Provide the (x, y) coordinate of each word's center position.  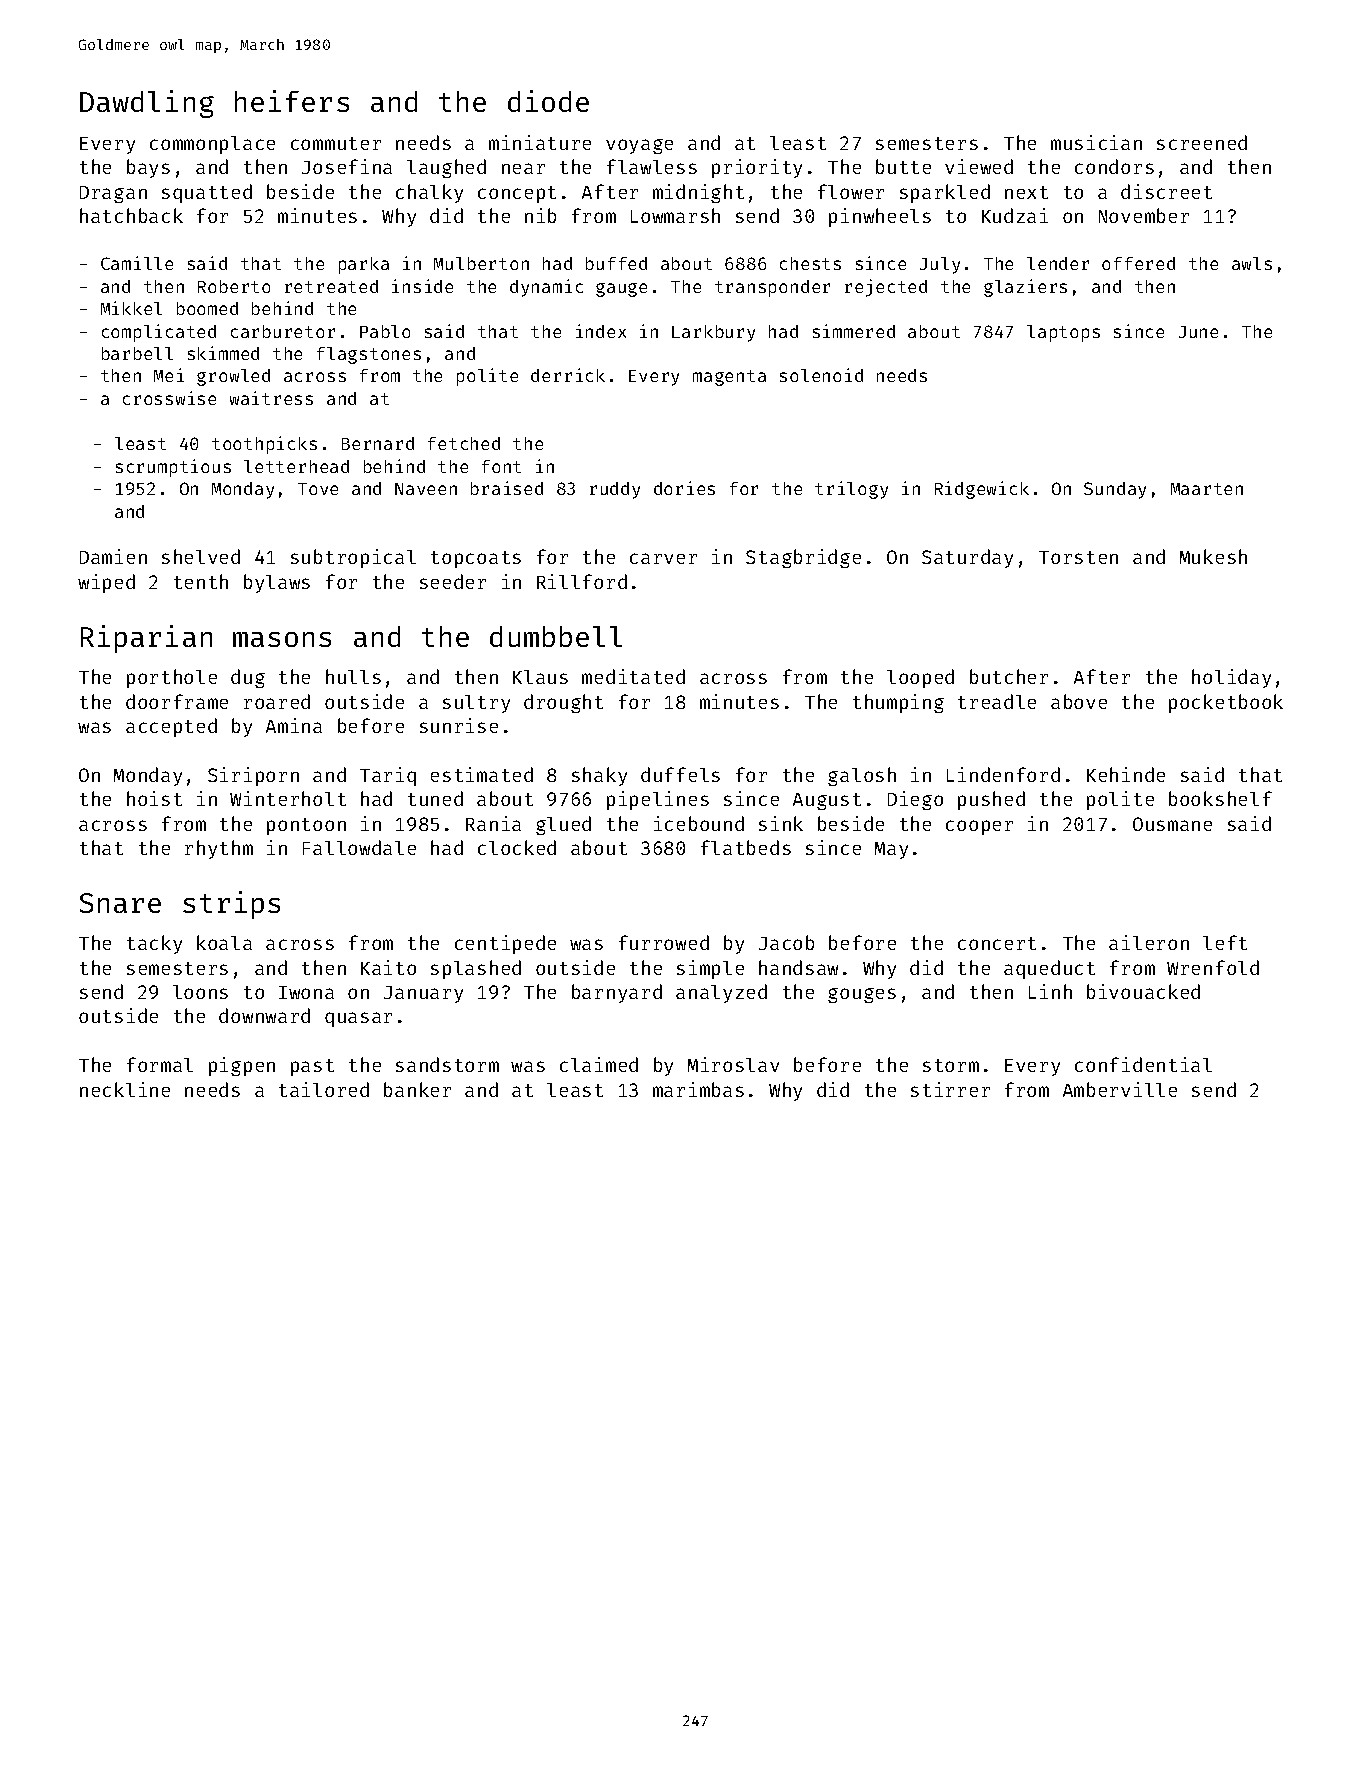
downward (264, 1015)
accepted (171, 727)
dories (684, 488)
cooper (979, 827)
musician (1096, 142)
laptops (1063, 333)
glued (563, 825)
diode (548, 101)
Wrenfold (1213, 967)
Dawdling (147, 104)
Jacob (786, 942)
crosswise (169, 398)
